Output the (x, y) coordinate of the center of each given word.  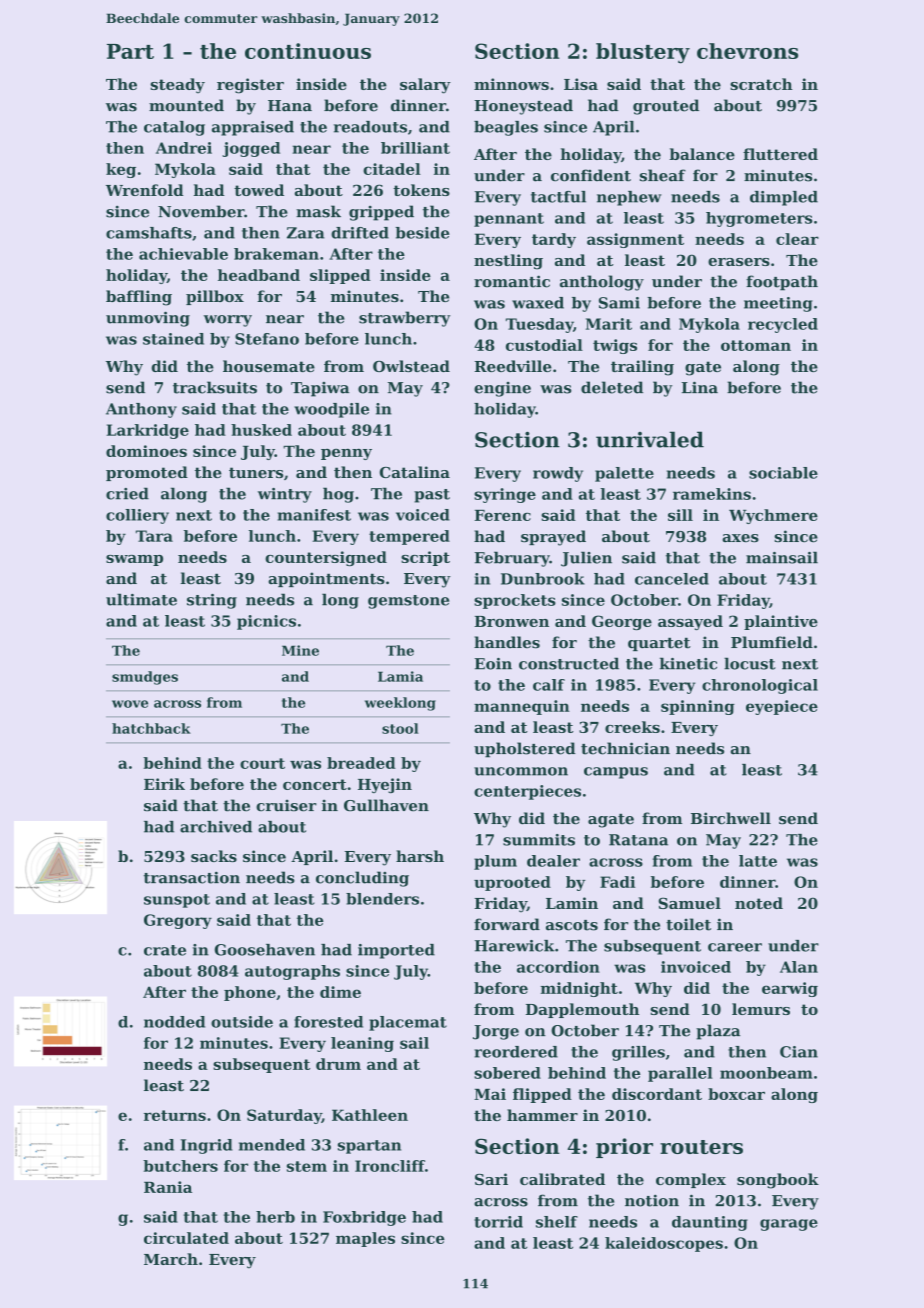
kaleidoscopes (664, 1244)
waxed (538, 303)
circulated (186, 1238)
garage (789, 1225)
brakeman (276, 254)
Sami (619, 303)
